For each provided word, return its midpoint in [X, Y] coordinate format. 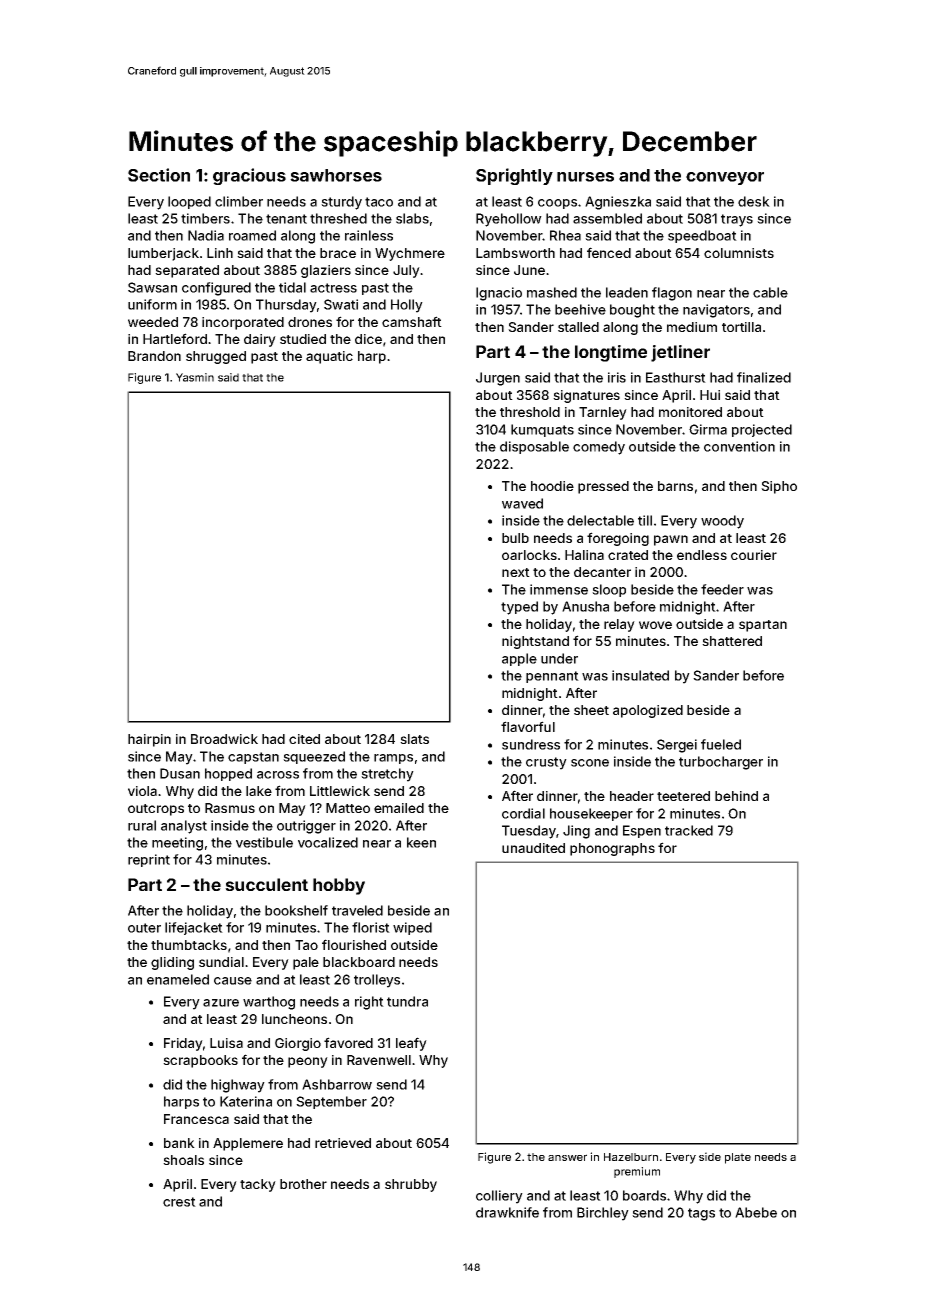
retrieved [343, 1143]
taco [379, 202]
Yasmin [195, 377]
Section [159, 175]
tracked [689, 830]
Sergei [677, 746]
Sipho [779, 487]
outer [144, 928]
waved [522, 503]
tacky [258, 1185]
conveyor [725, 178]
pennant [552, 677]
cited [304, 739]
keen [421, 842]
